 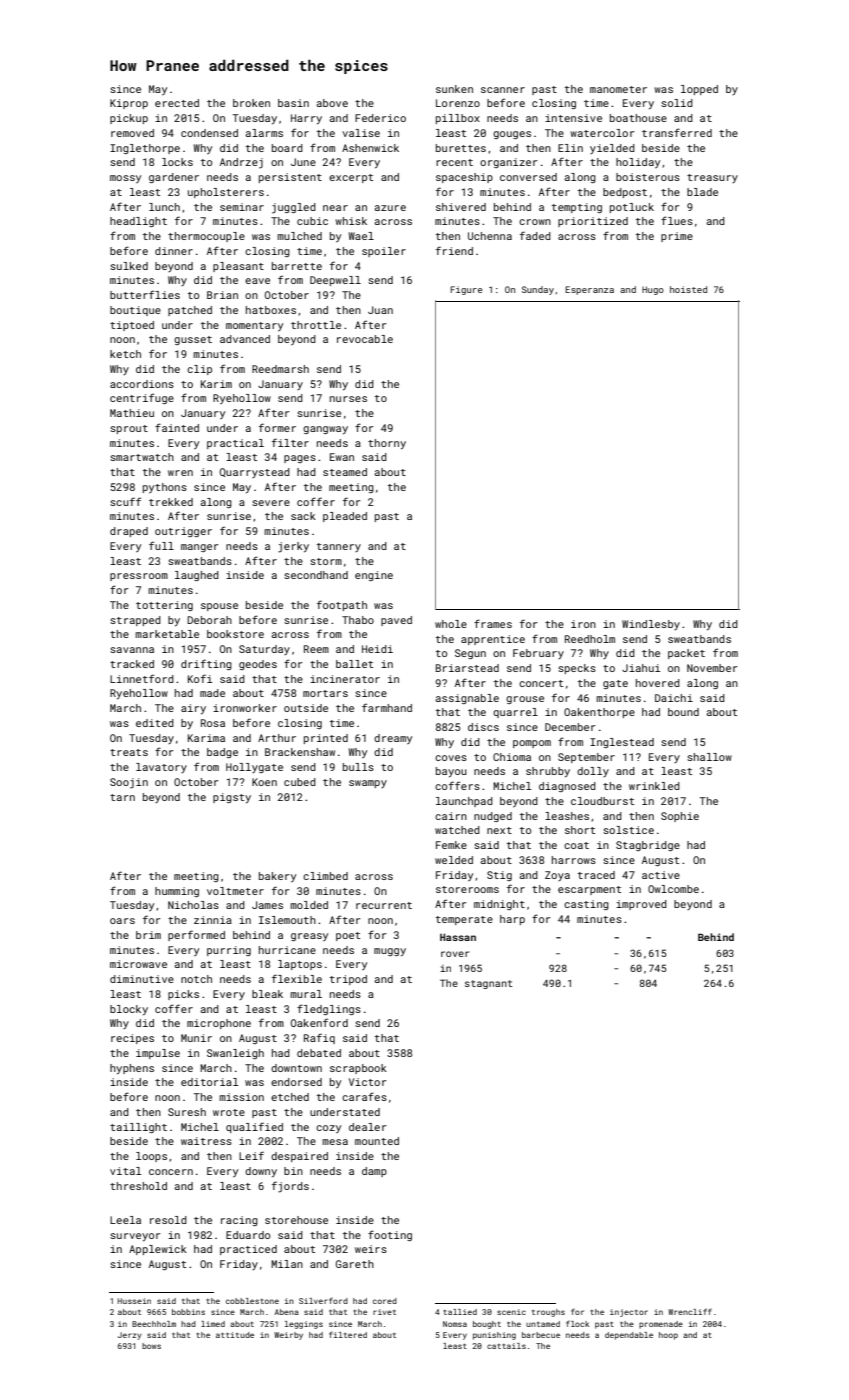 What do you see at coordinates (129, 104) in the screenshot?
I see `Kiprop` at bounding box center [129, 104].
